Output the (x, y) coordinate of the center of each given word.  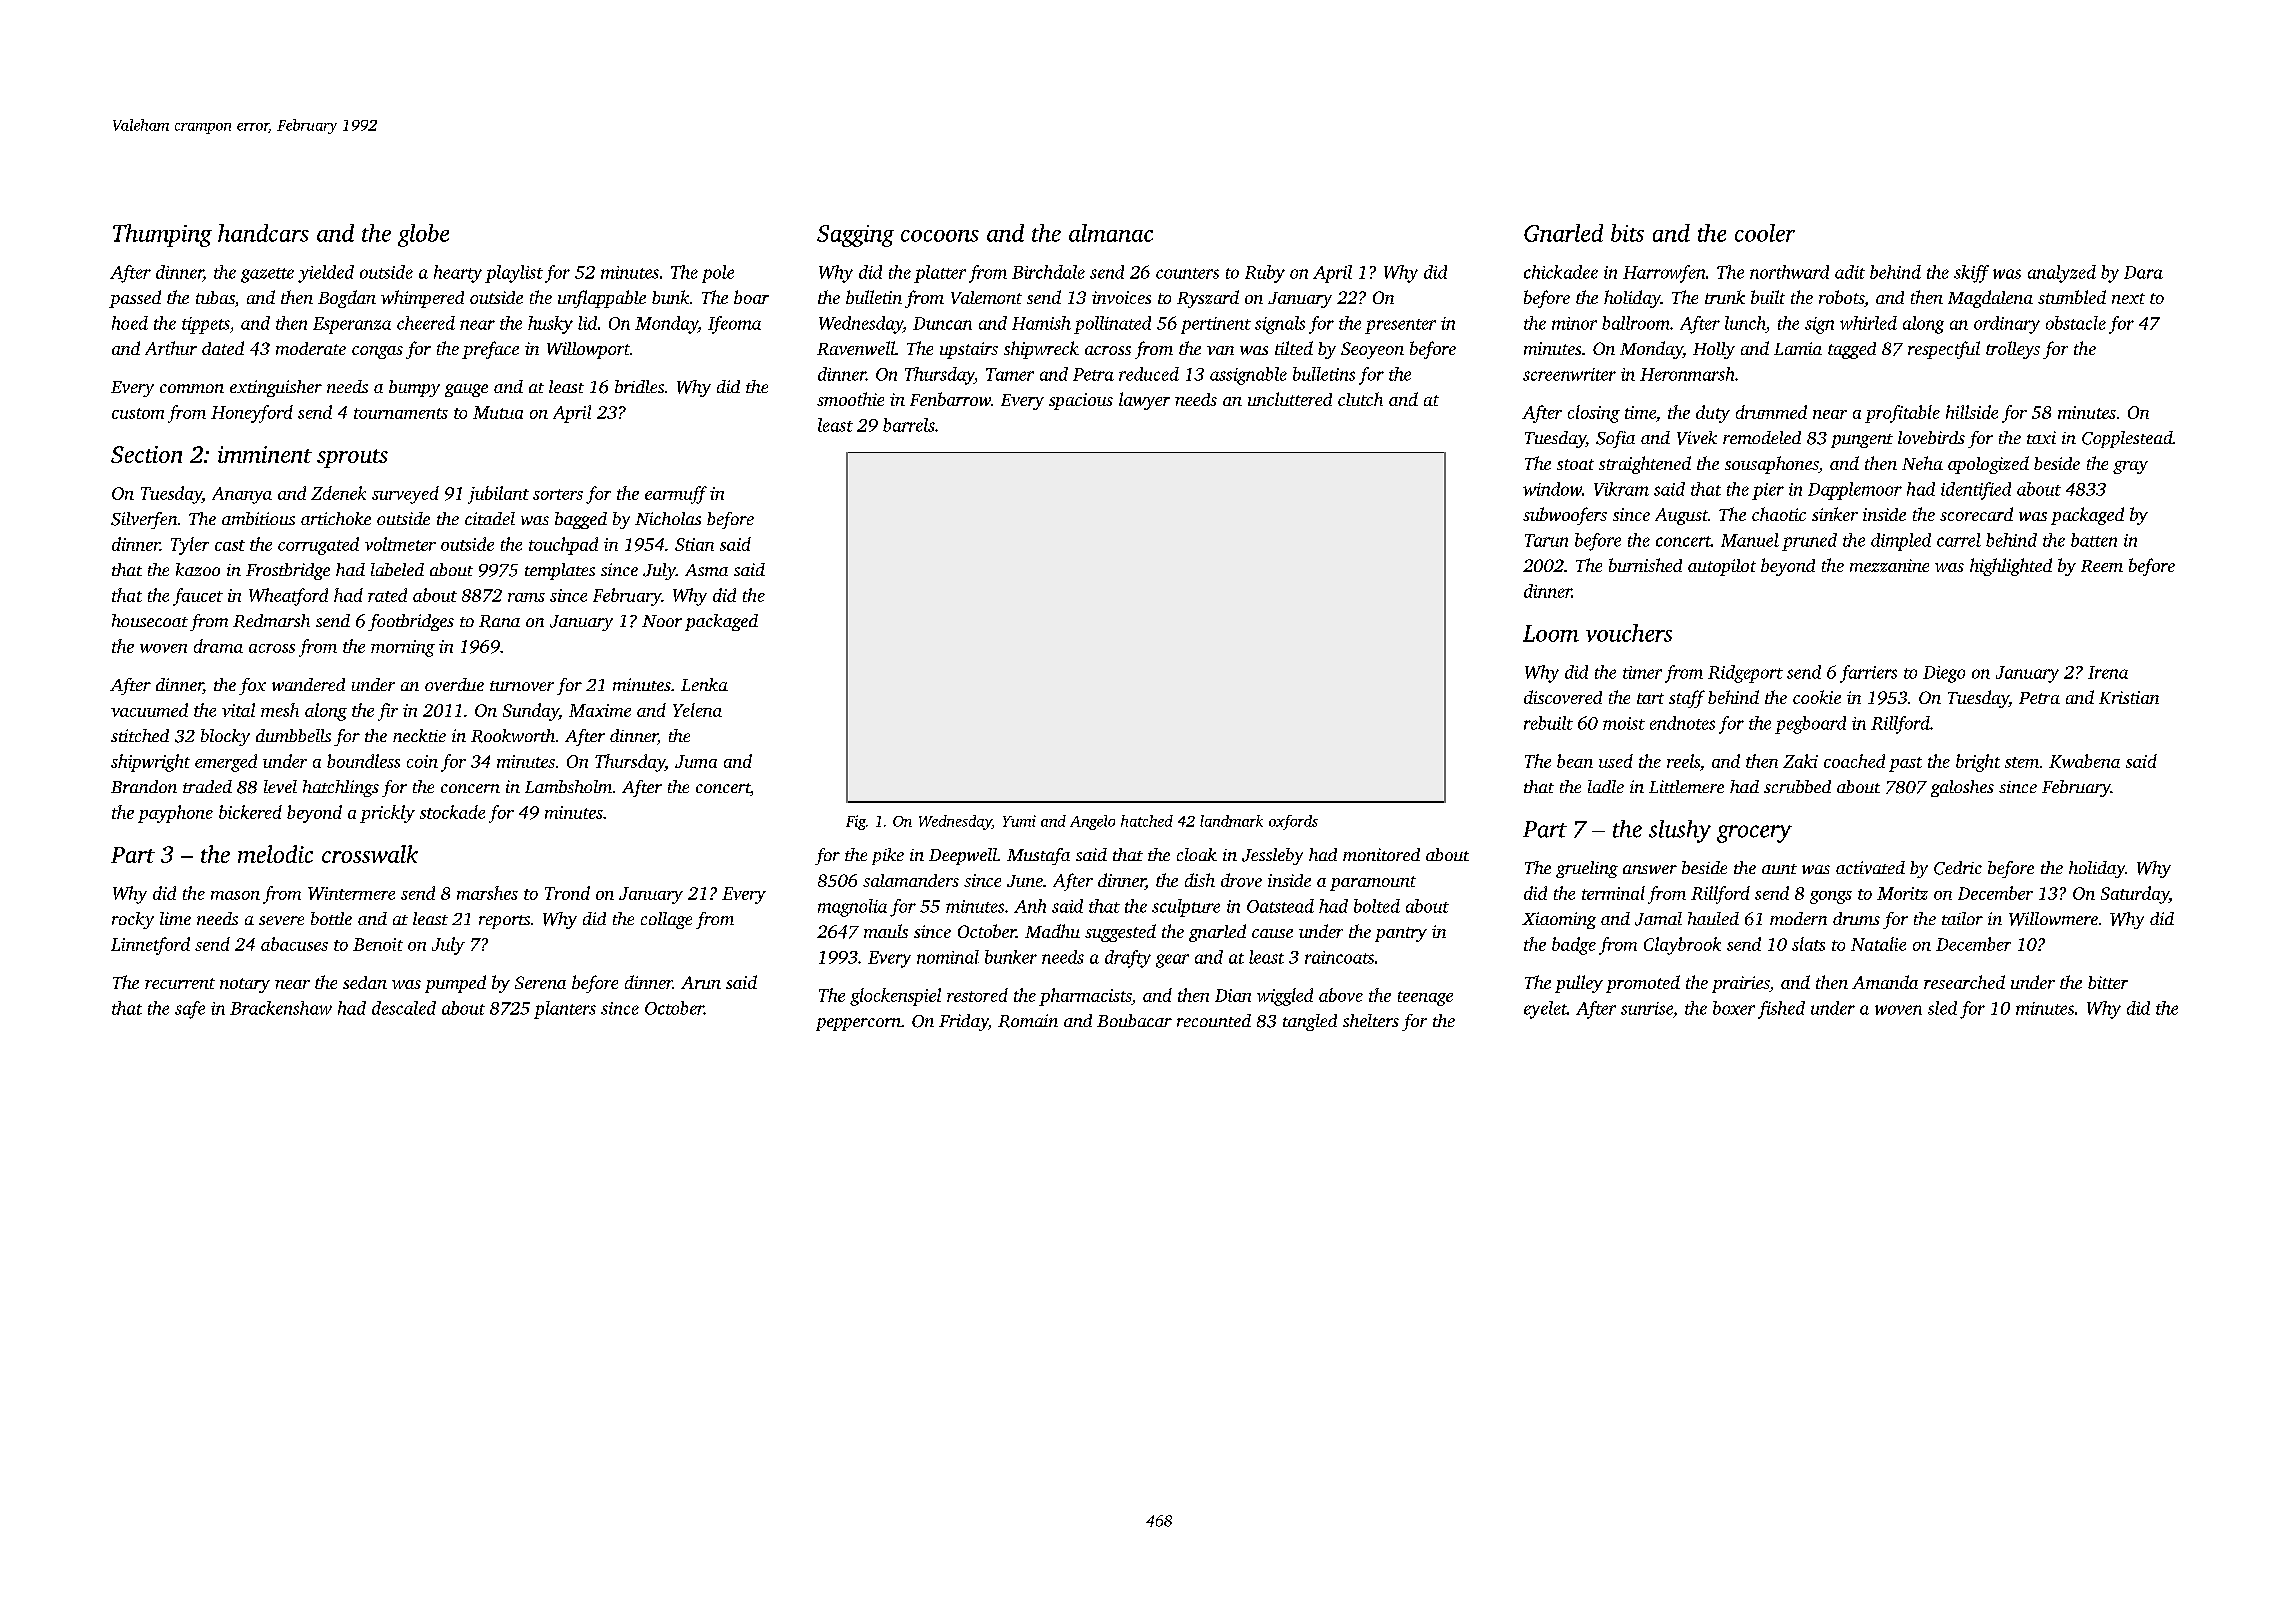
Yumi (1019, 821)
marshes (487, 893)
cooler (1765, 233)
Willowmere (2053, 919)
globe (423, 235)
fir (388, 712)
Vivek (1697, 438)
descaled (404, 1008)
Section (146, 454)
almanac (1111, 233)
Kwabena (2084, 761)
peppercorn (858, 1024)
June (1025, 881)
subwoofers (1565, 516)
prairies (1741, 984)
